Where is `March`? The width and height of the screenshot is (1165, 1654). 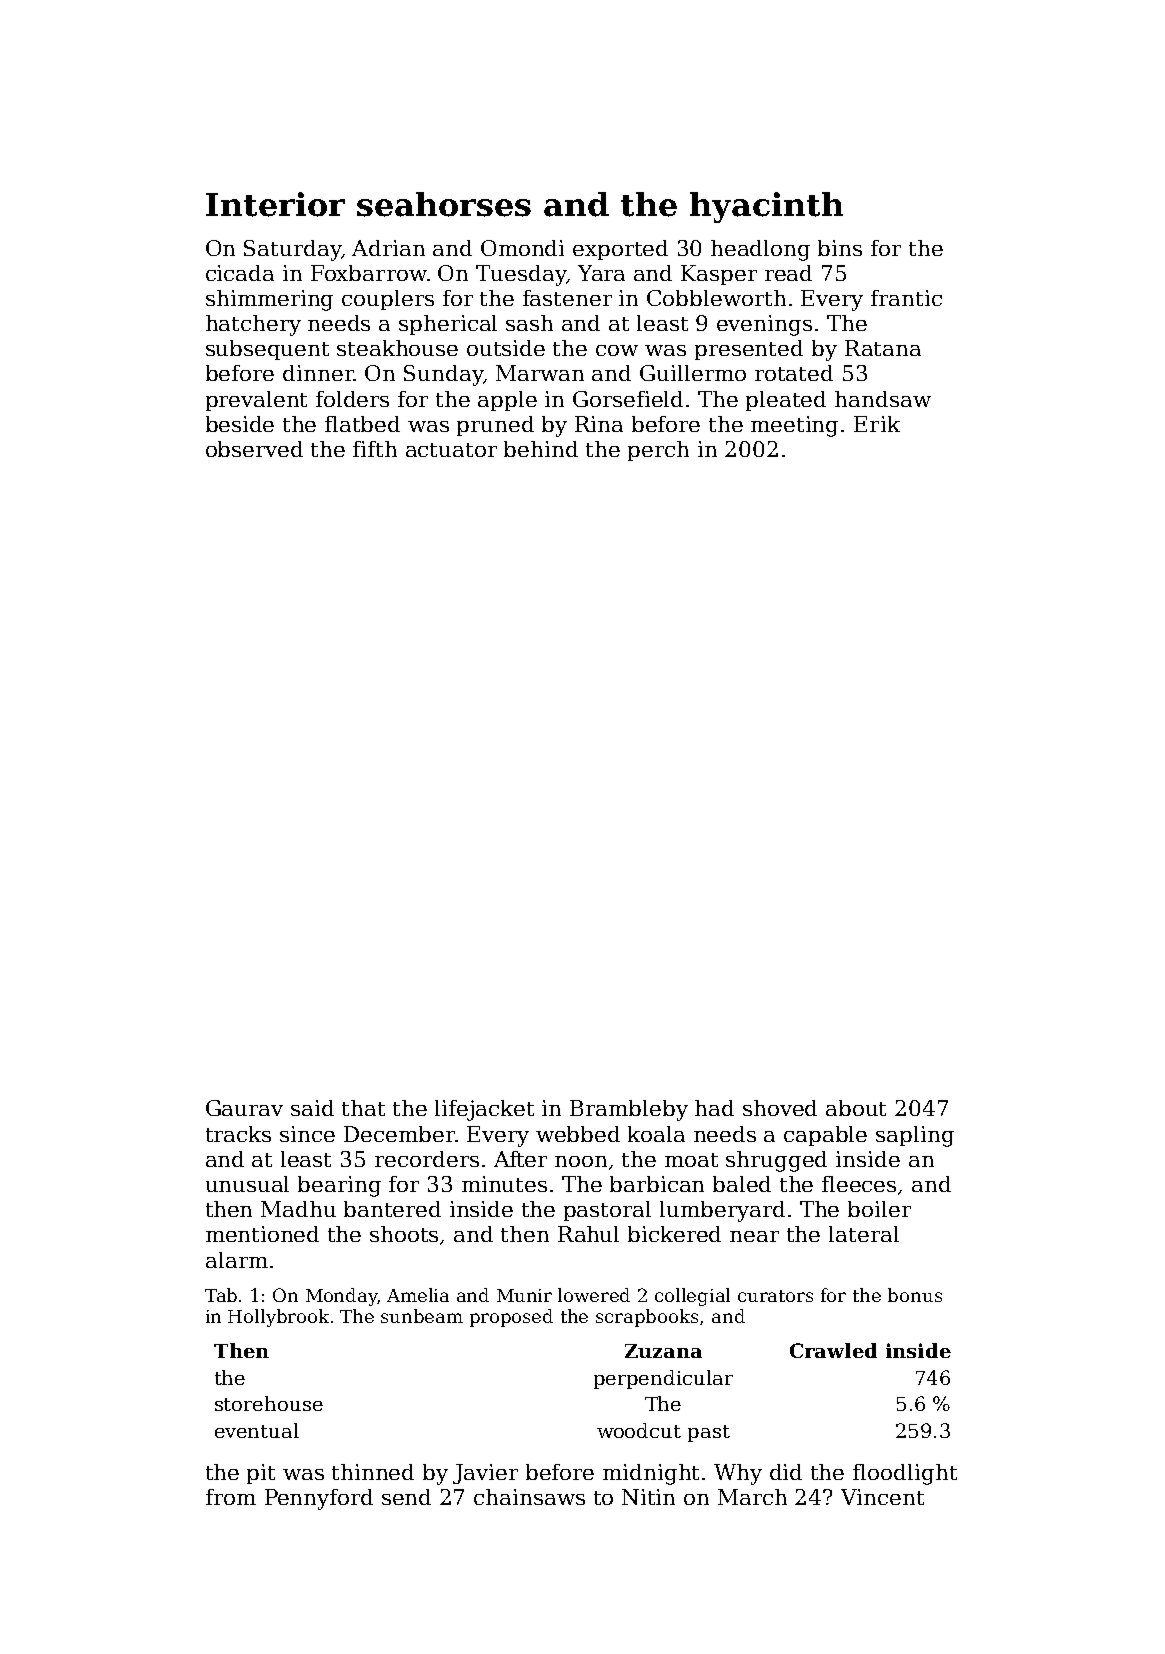 March is located at coordinates (752, 1497).
